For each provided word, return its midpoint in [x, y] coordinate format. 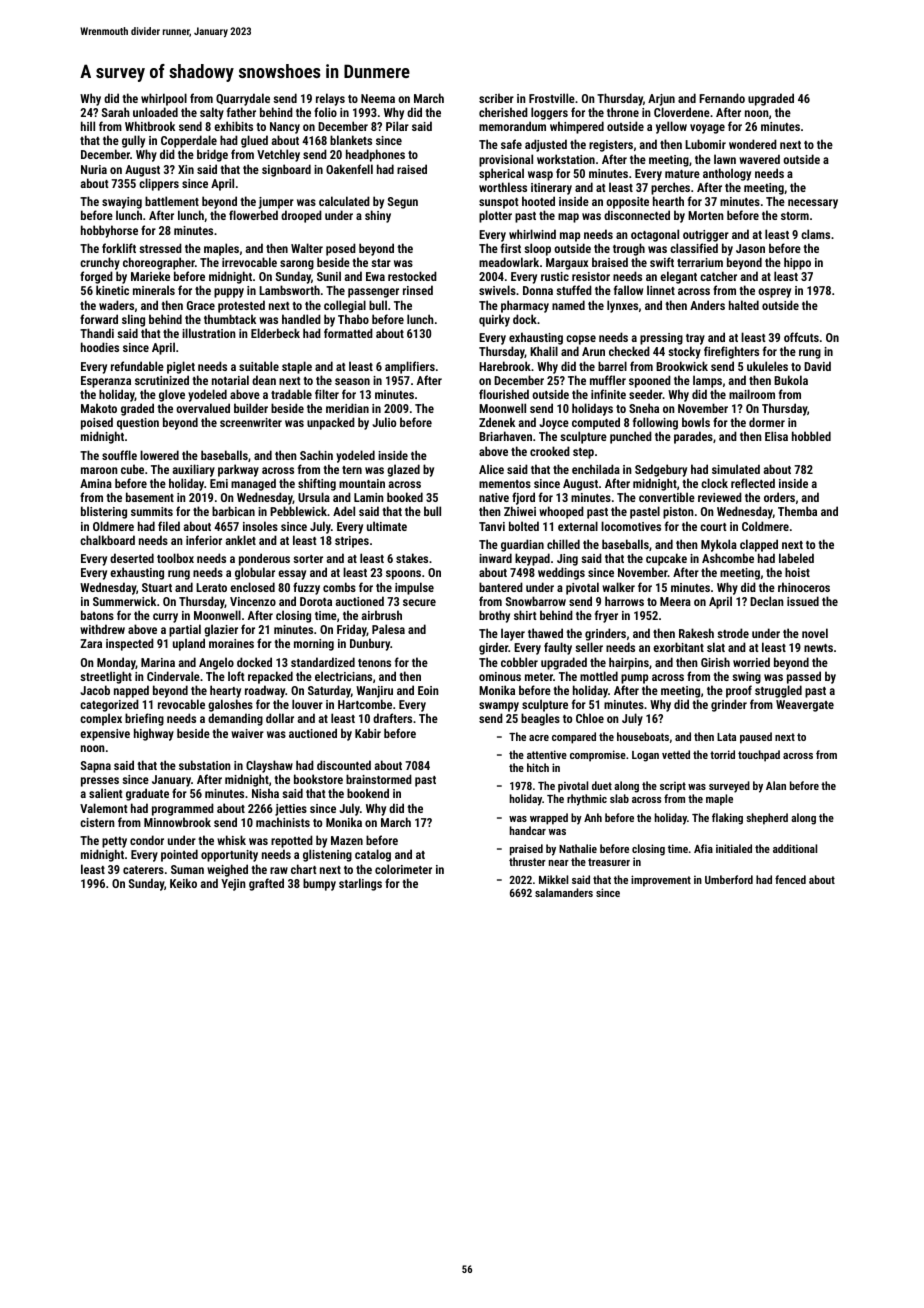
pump [634, 679]
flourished [504, 394]
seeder [646, 394]
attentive [547, 754]
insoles [260, 526]
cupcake [666, 559]
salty [212, 113]
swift [662, 262]
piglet [181, 367]
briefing [144, 719]
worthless [503, 187]
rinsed [418, 290]
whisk [231, 840]
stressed [160, 248]
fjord [523, 499]
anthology [727, 174]
